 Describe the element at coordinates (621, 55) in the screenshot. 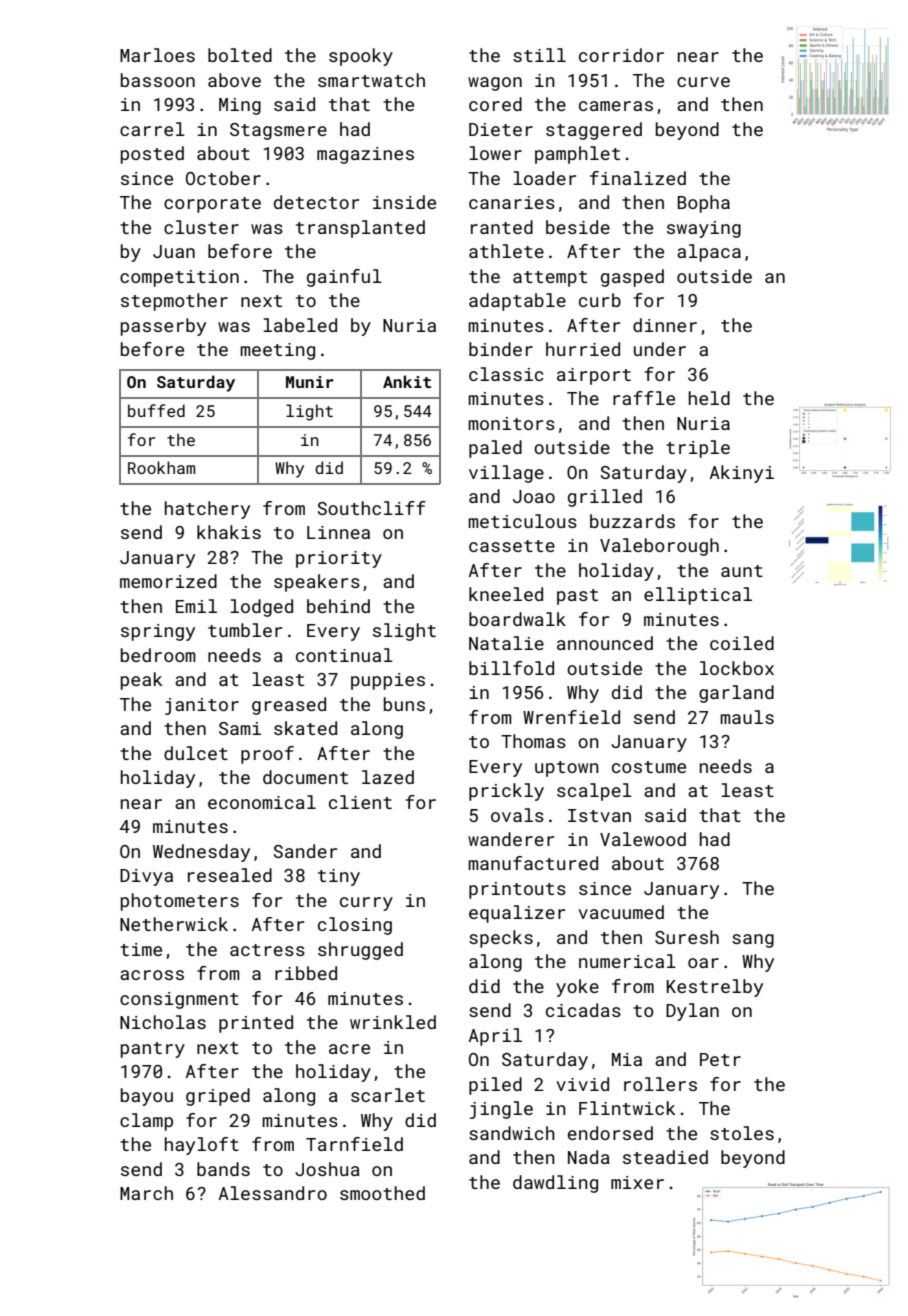

I see `corridor` at that location.
